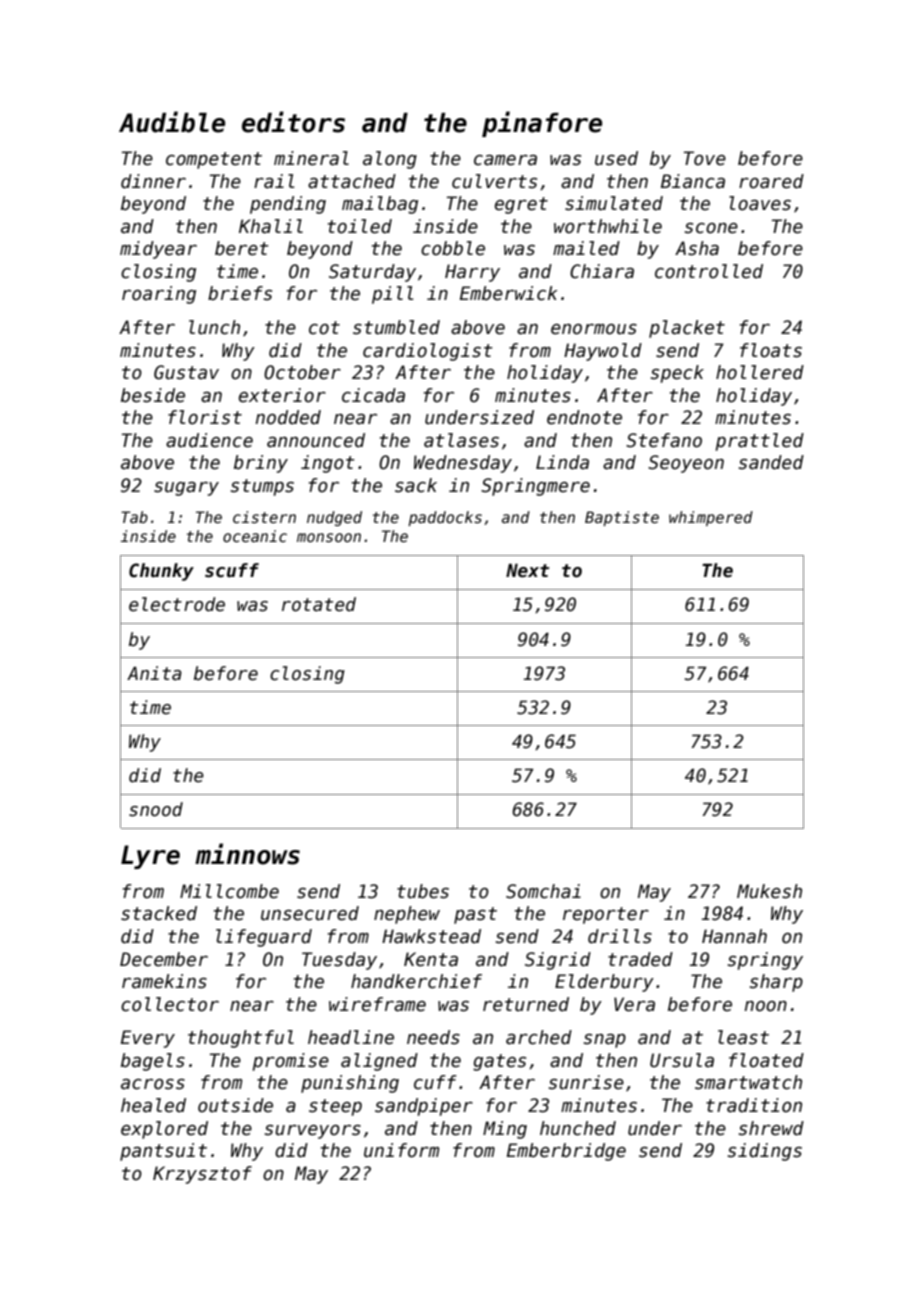 Image resolution: width=924 pixels, height=1311 pixels. What do you see at coordinates (558, 961) in the screenshot?
I see `Sigrid` at bounding box center [558, 961].
